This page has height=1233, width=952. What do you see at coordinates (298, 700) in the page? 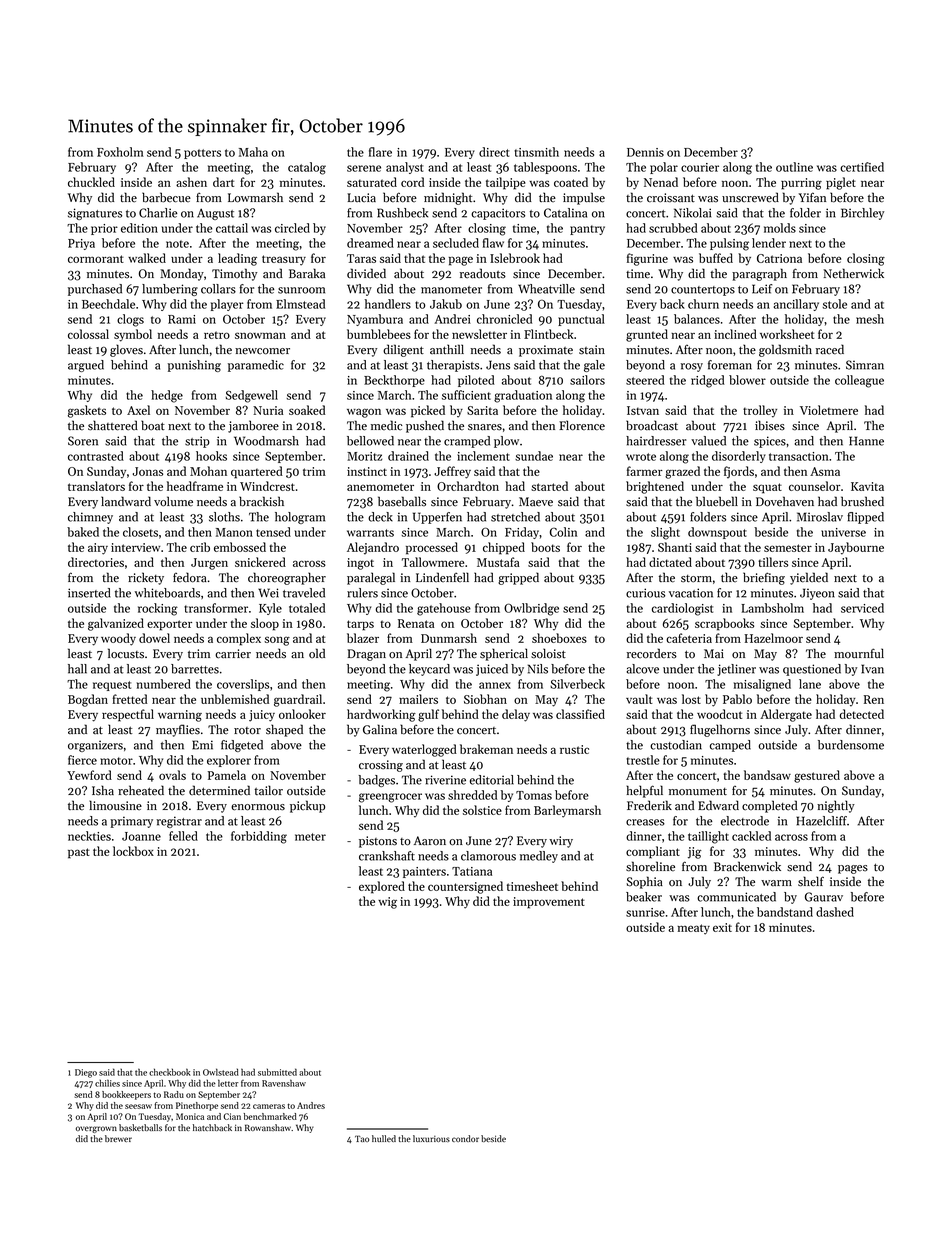
I see `guardrail` at bounding box center [298, 700].
